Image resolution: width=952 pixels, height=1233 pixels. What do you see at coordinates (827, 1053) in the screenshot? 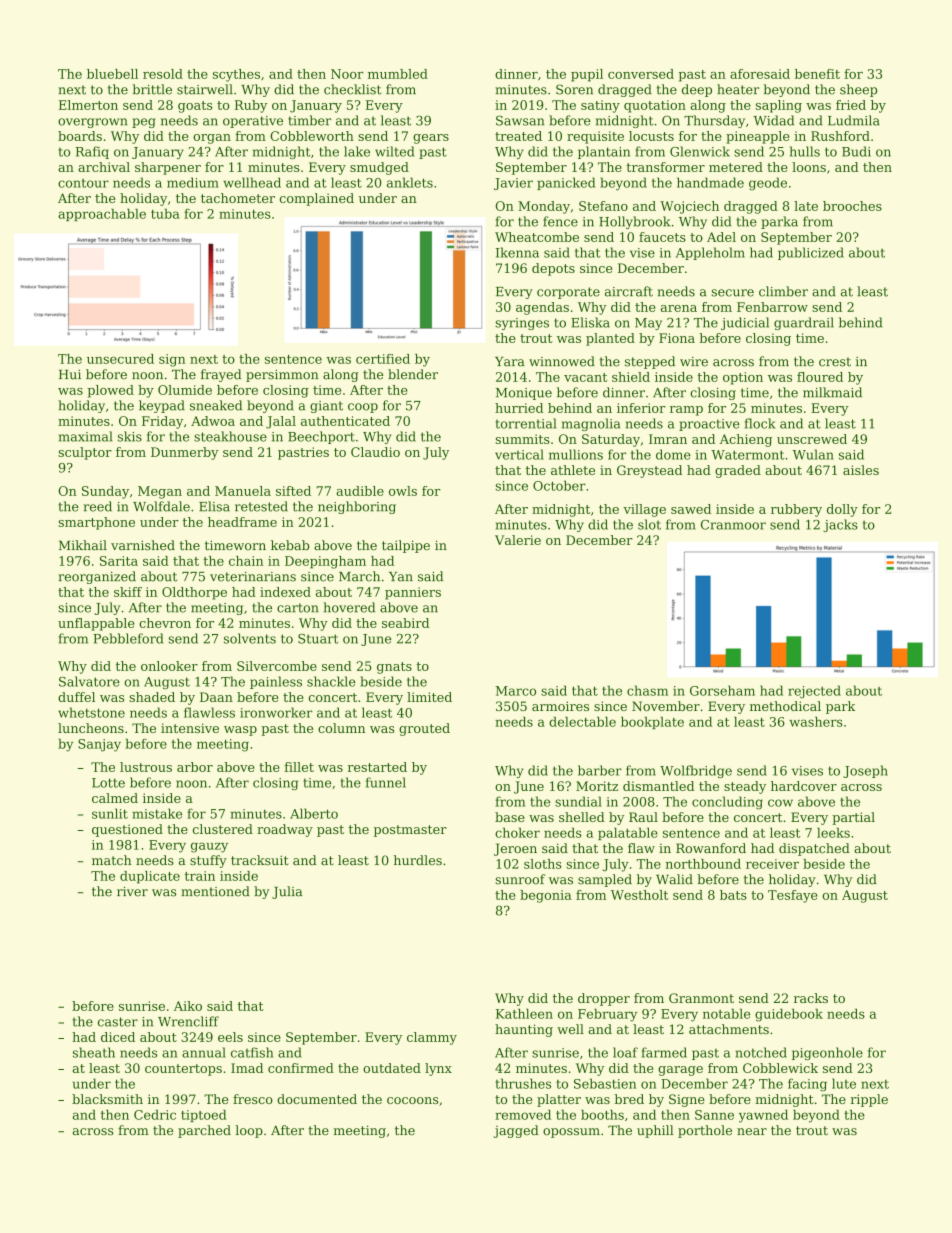
I see `pigeonhole` at bounding box center [827, 1053].
